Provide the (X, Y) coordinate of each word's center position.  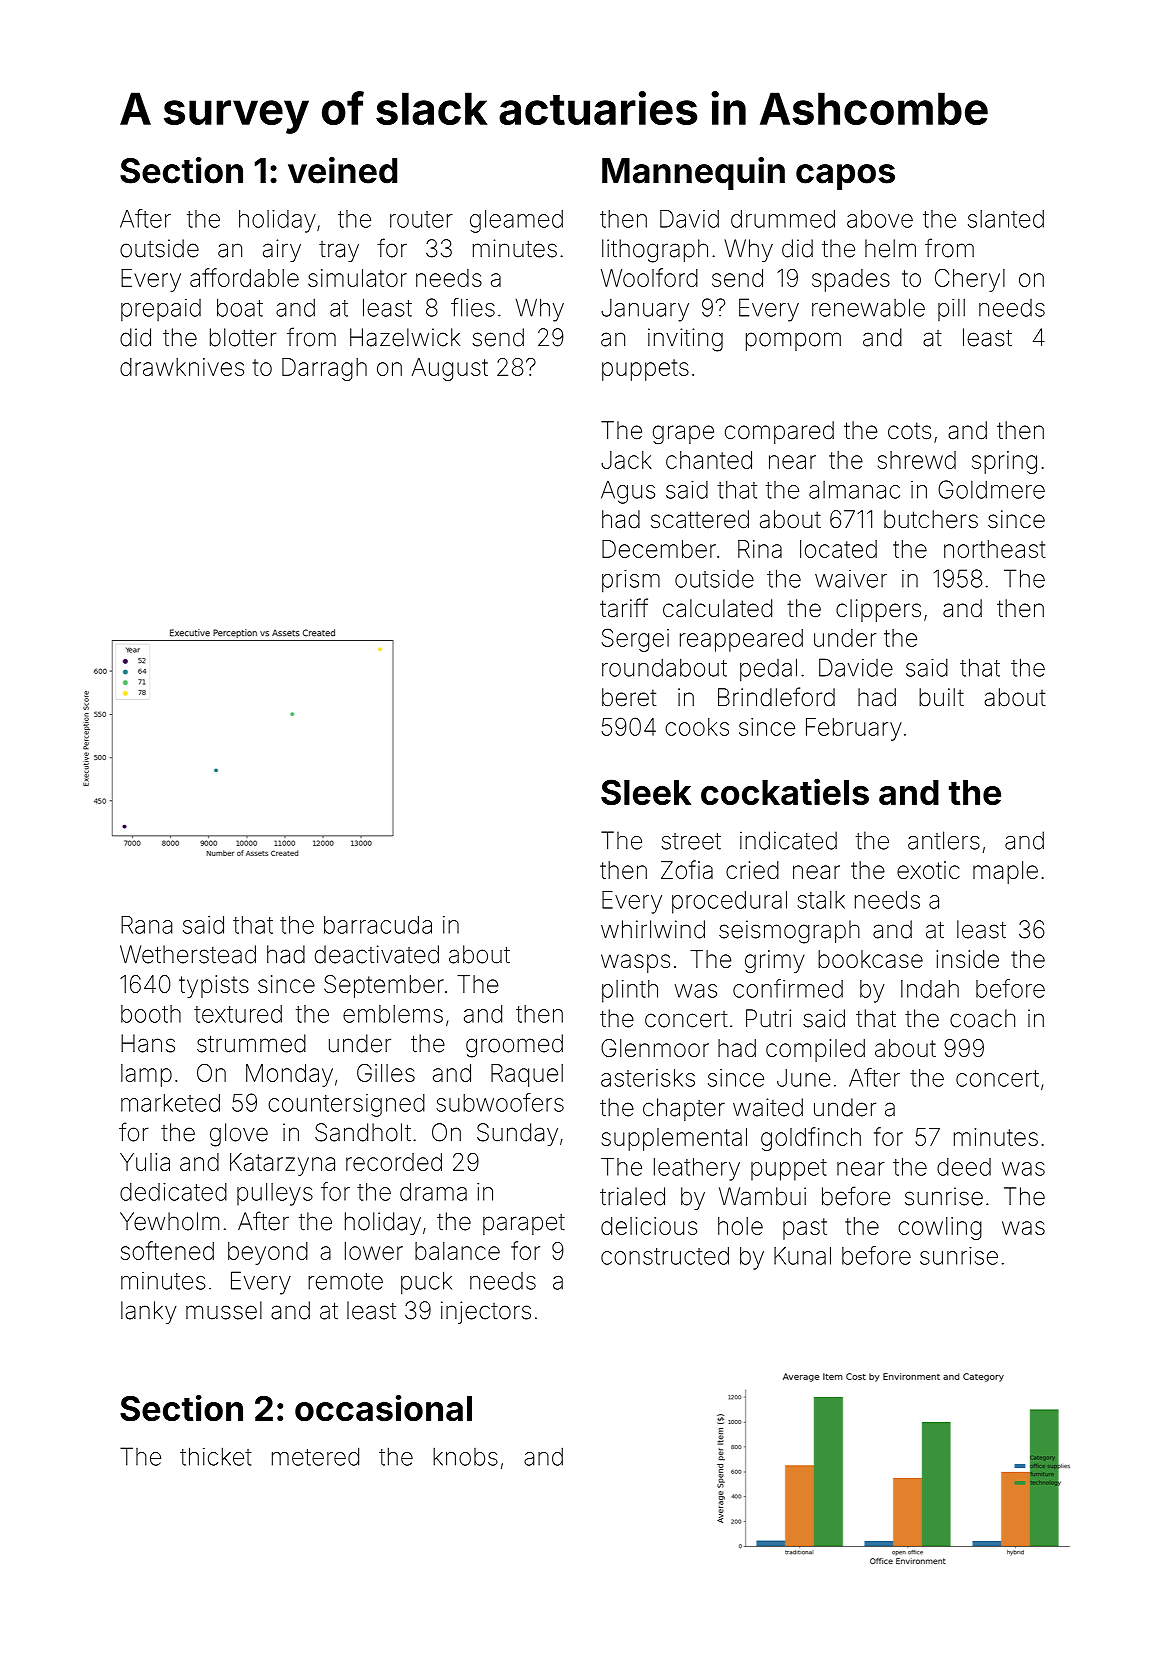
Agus (628, 492)
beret (629, 697)
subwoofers (500, 1102)
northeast (995, 549)
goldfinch (811, 1139)
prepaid (161, 310)
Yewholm (169, 1221)
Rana (146, 925)
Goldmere (991, 489)
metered (315, 1456)
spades (851, 280)
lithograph (655, 251)
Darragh (324, 369)
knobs (465, 1457)
